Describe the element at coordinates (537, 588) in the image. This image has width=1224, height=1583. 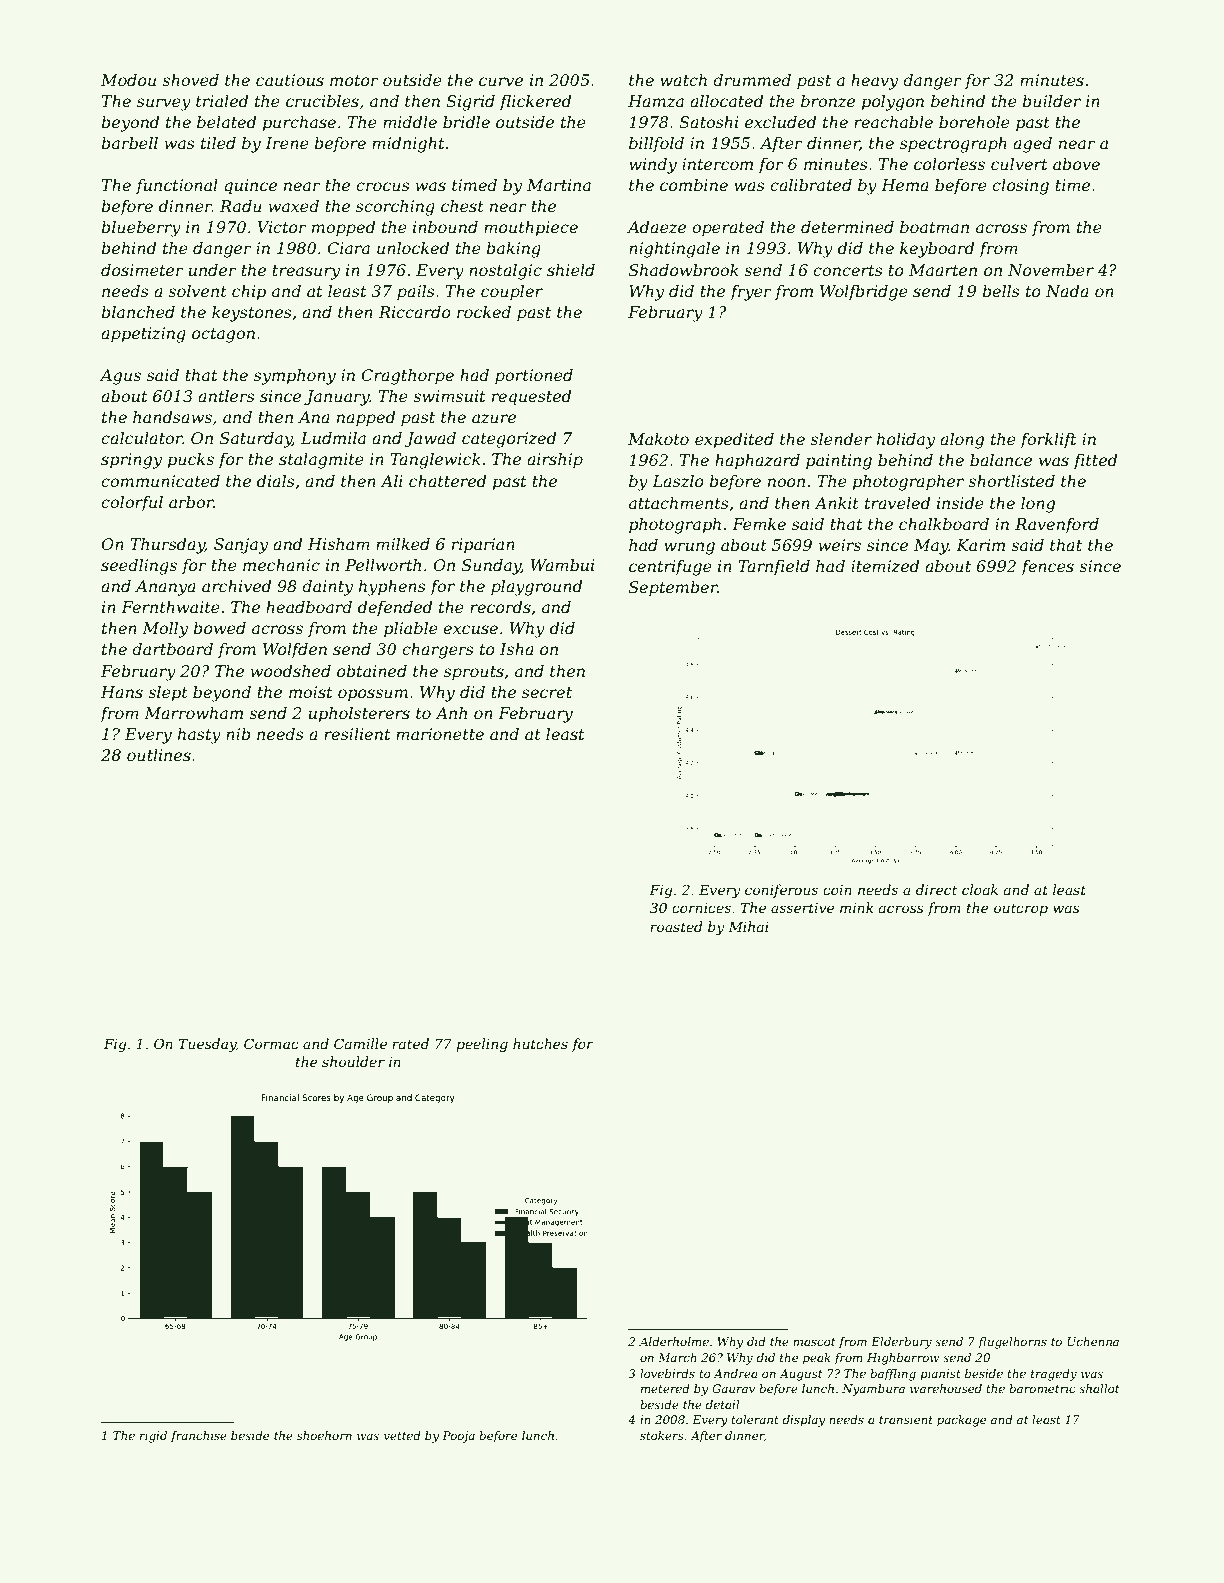
I see `playground` at that location.
